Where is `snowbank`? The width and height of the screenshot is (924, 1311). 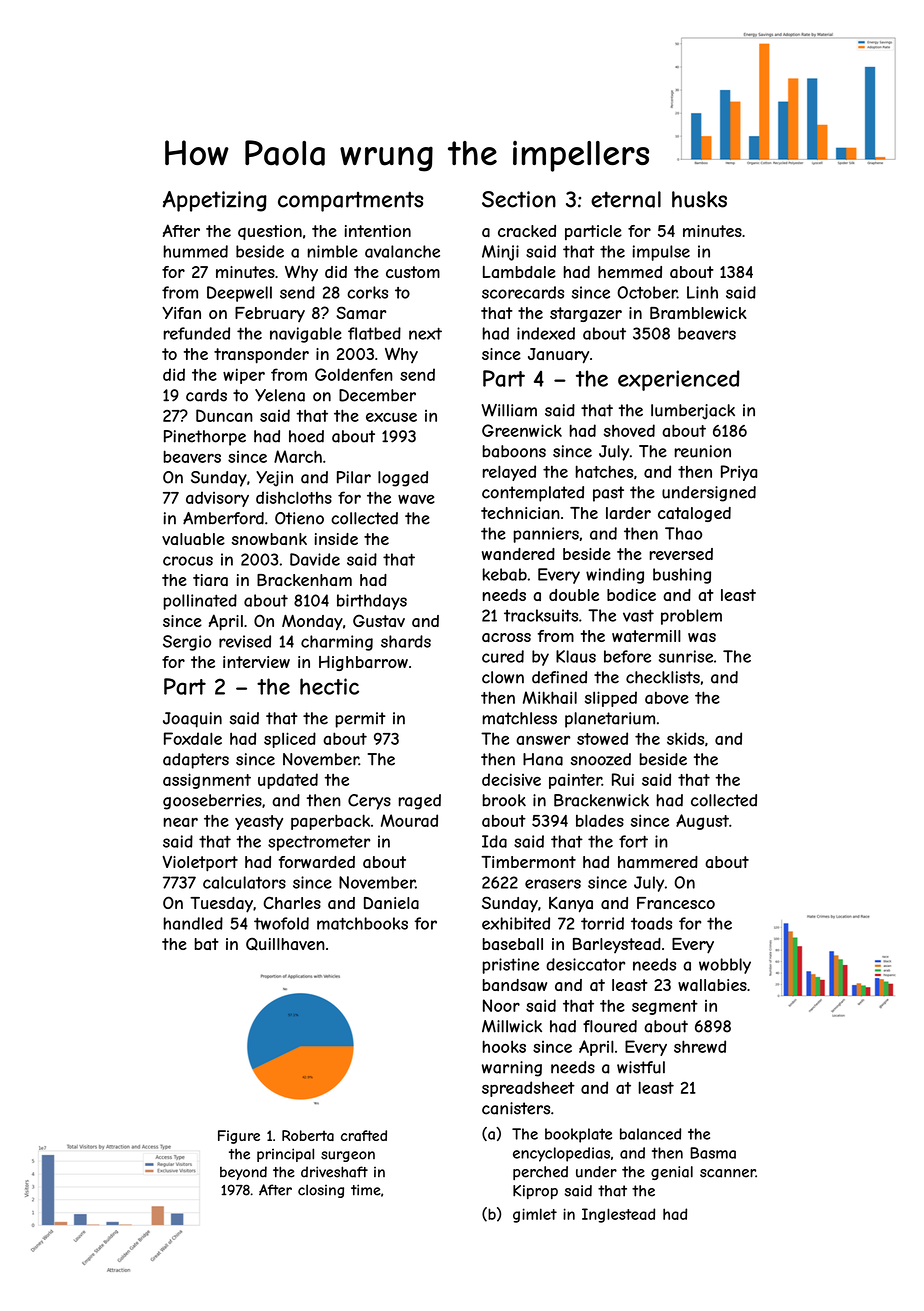 snowbank is located at coordinates (269, 539).
